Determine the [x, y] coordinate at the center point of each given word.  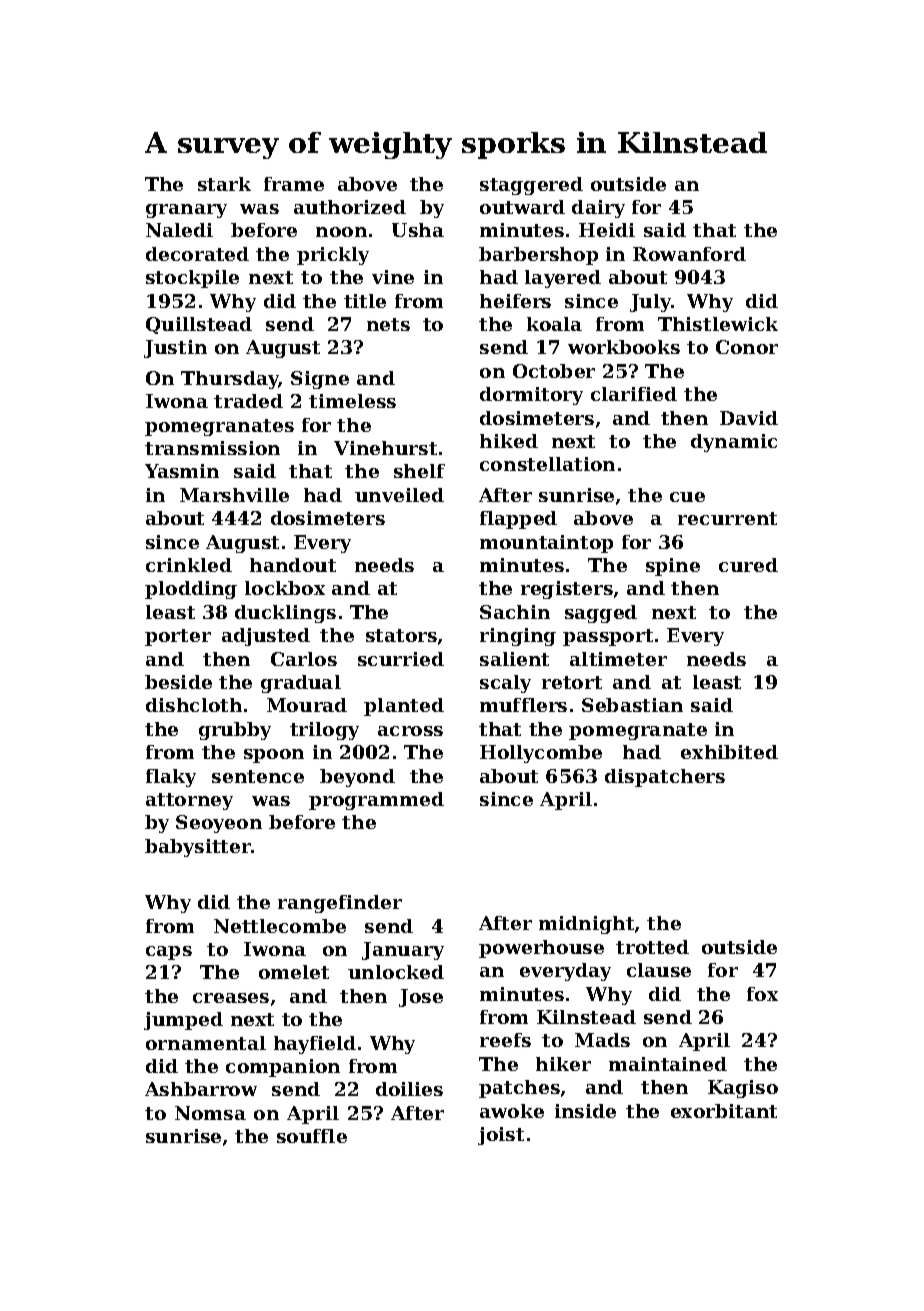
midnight [586, 925]
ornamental [206, 1043]
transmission [212, 448]
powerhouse [541, 949]
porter [178, 637]
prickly [333, 256]
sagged [601, 614]
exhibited [729, 752]
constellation [547, 464]
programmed [376, 801]
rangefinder [340, 904]
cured [748, 565]
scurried [401, 659]
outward [522, 207]
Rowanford [689, 254]
